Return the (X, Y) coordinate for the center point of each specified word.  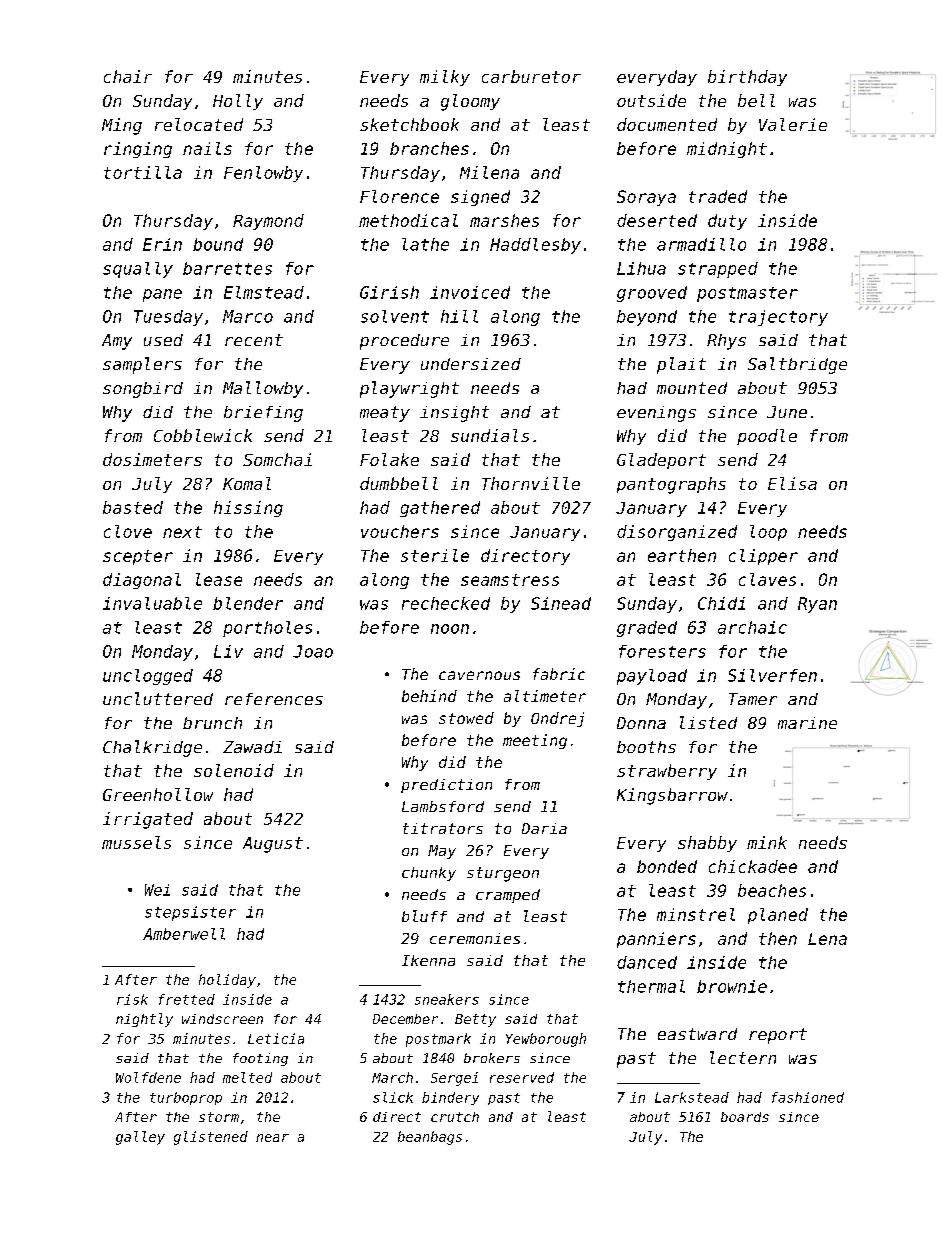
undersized (471, 364)
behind (429, 696)
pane (162, 295)
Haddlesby (535, 246)
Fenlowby (263, 174)
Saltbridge (797, 365)
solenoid (234, 770)
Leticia (276, 1038)
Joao (313, 651)
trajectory (778, 318)
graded (647, 629)
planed (778, 916)
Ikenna (428, 960)
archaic (752, 627)
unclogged (148, 677)
